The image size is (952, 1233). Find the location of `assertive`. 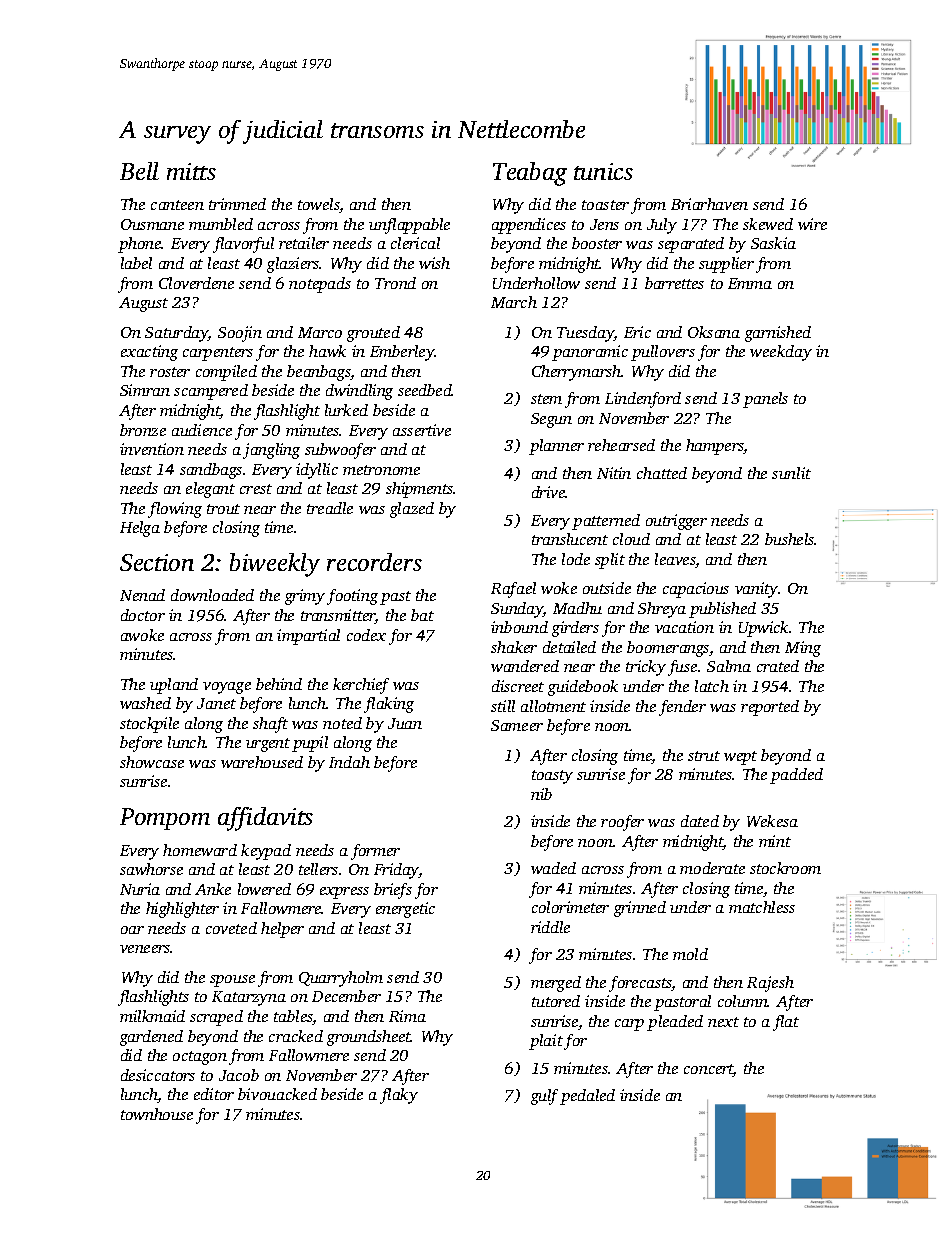

assertive is located at coordinates (422, 430).
